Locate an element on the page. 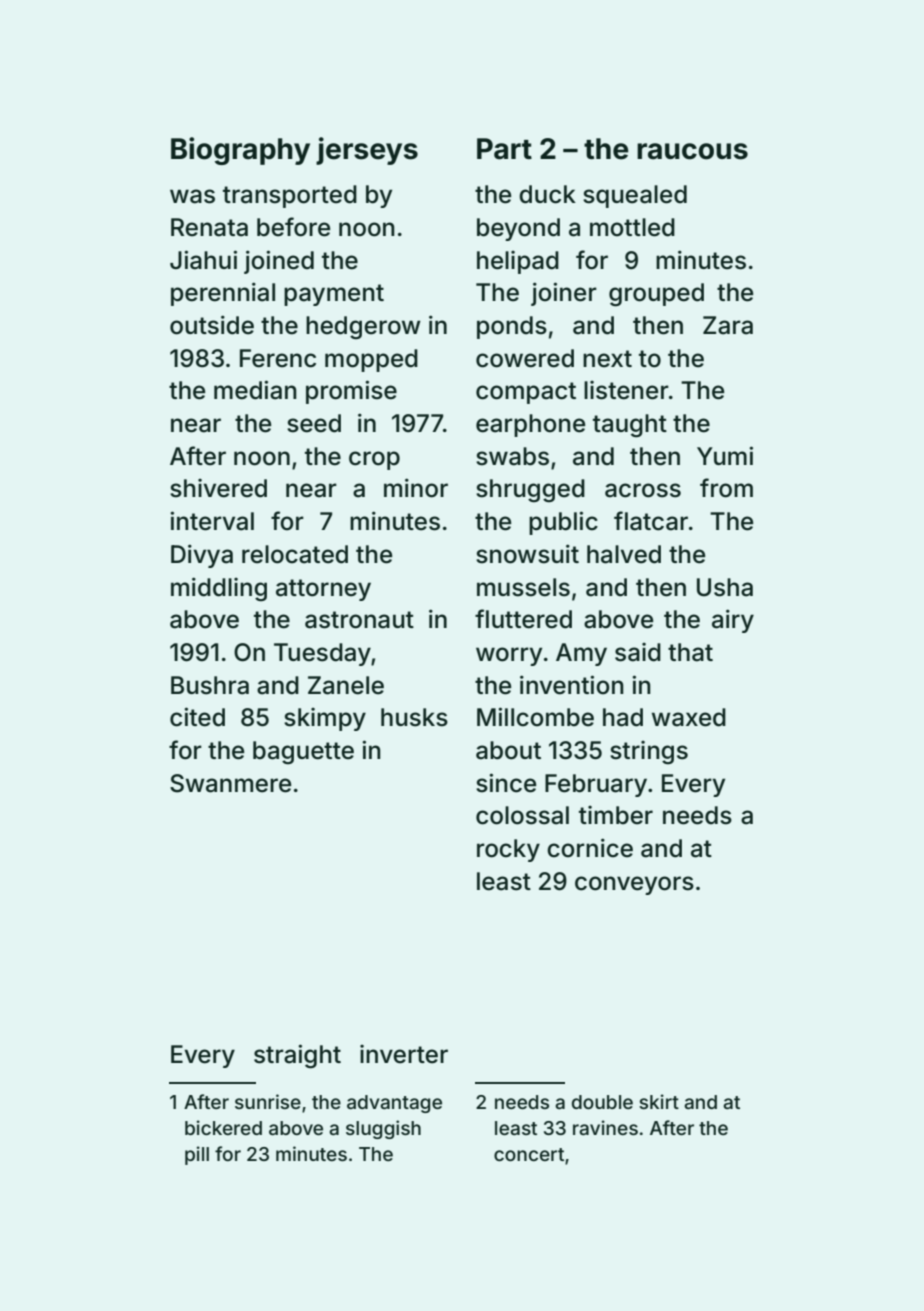 This image has height=1311, width=924. mussels is located at coordinates (523, 587).
